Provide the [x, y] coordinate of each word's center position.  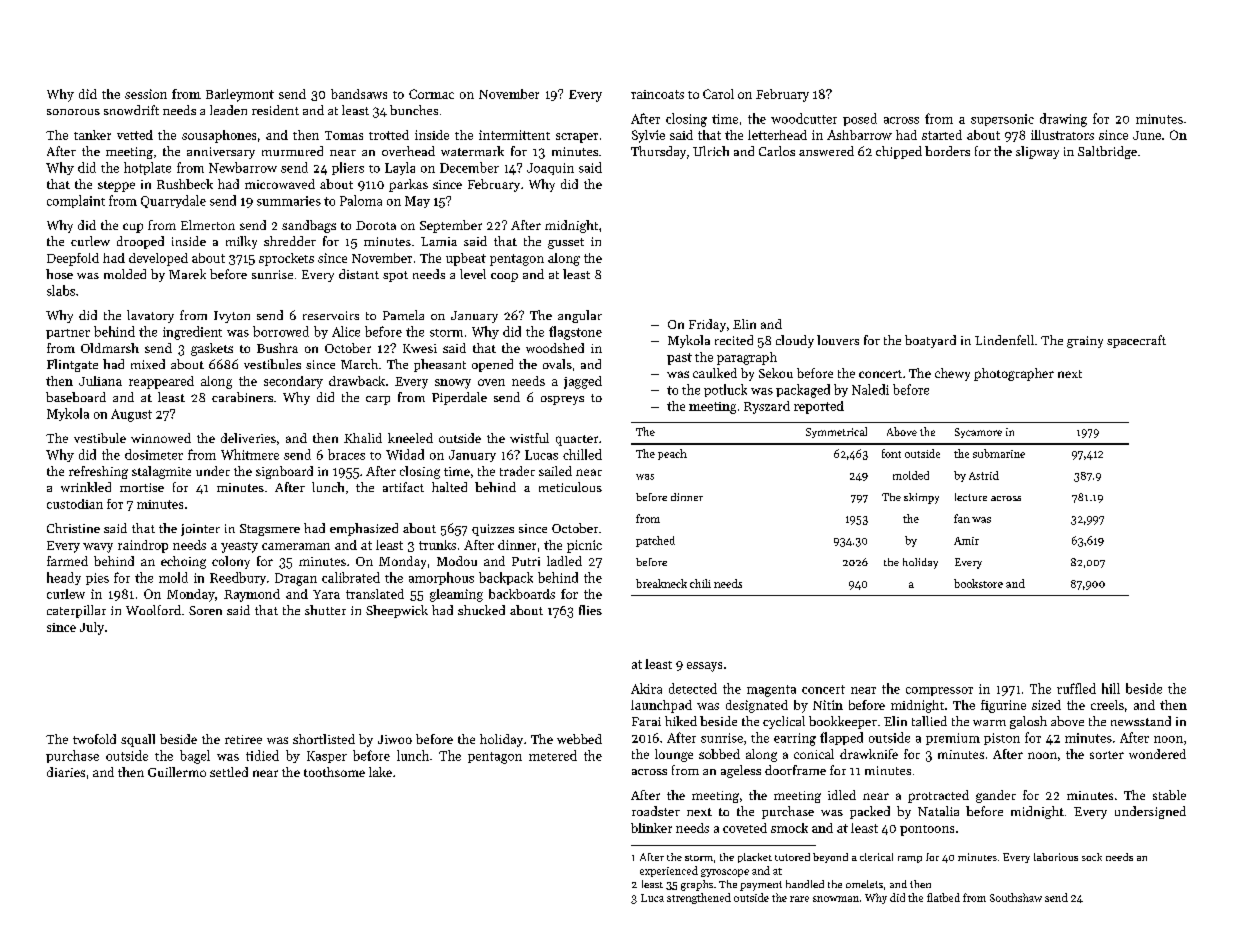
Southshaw [1016, 897]
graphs [697, 885]
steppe [116, 186]
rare [799, 899]
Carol [718, 94]
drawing [1063, 120]
